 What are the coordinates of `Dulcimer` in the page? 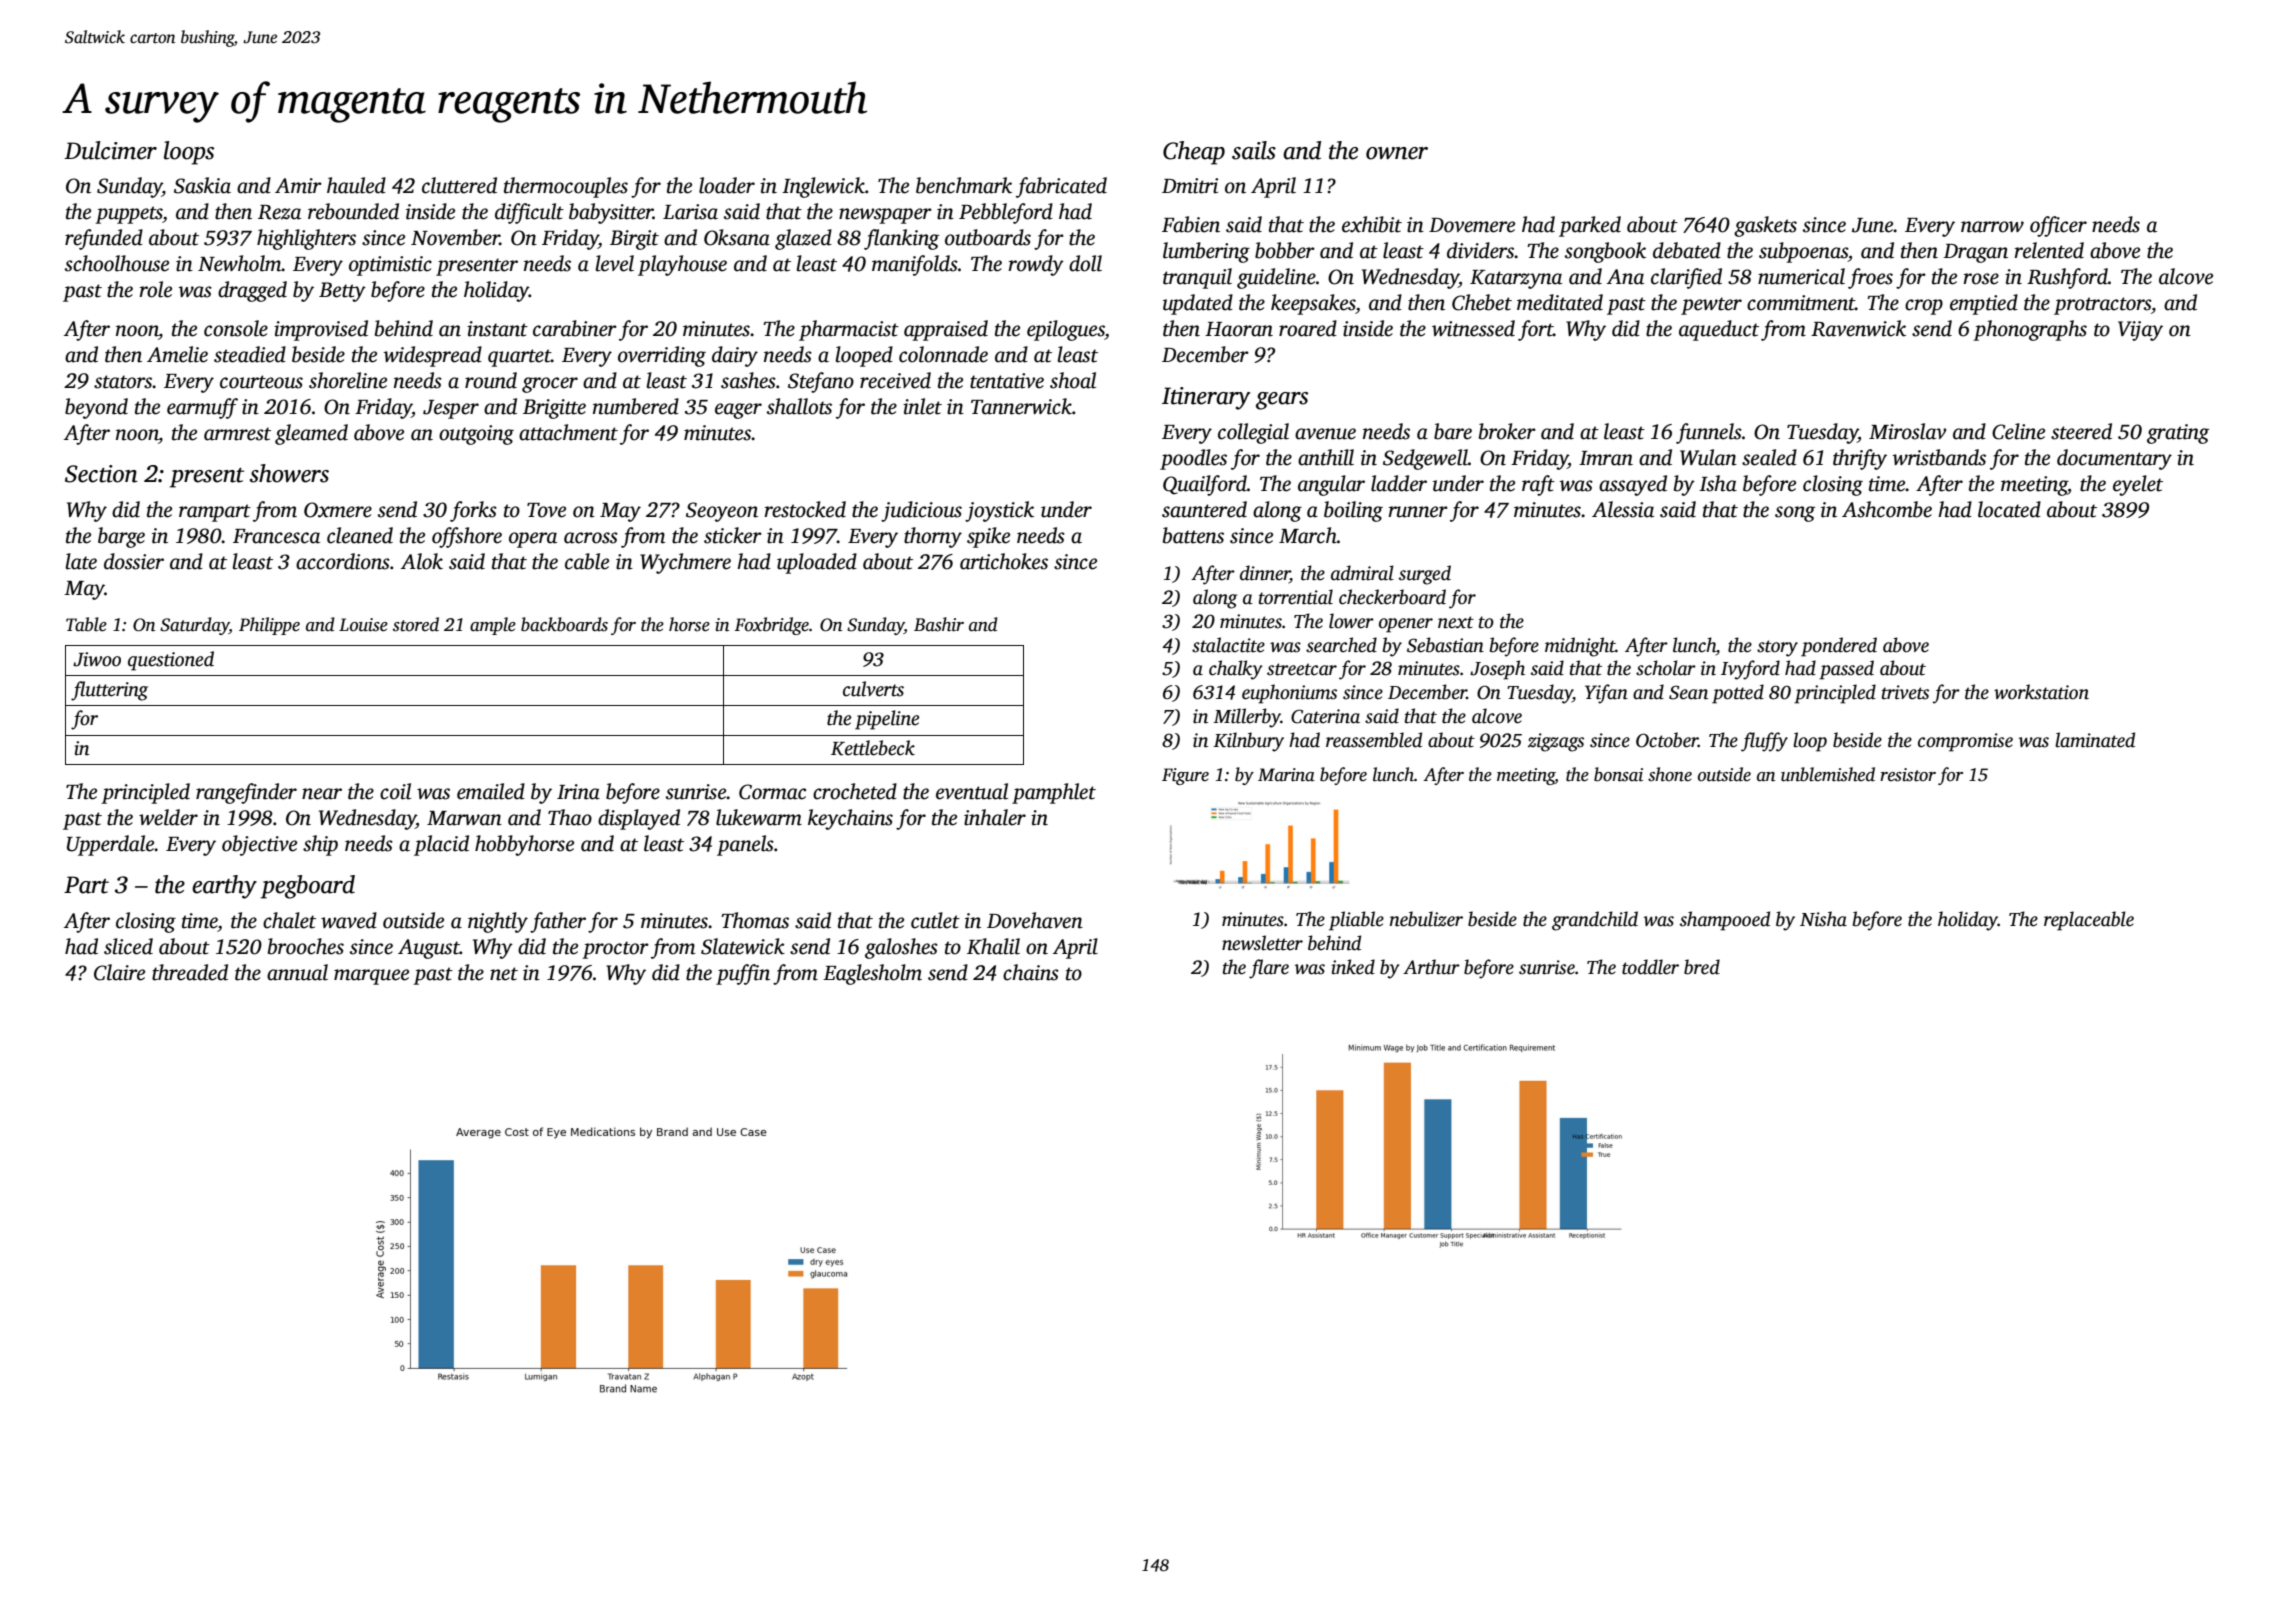 It's located at (110, 150).
